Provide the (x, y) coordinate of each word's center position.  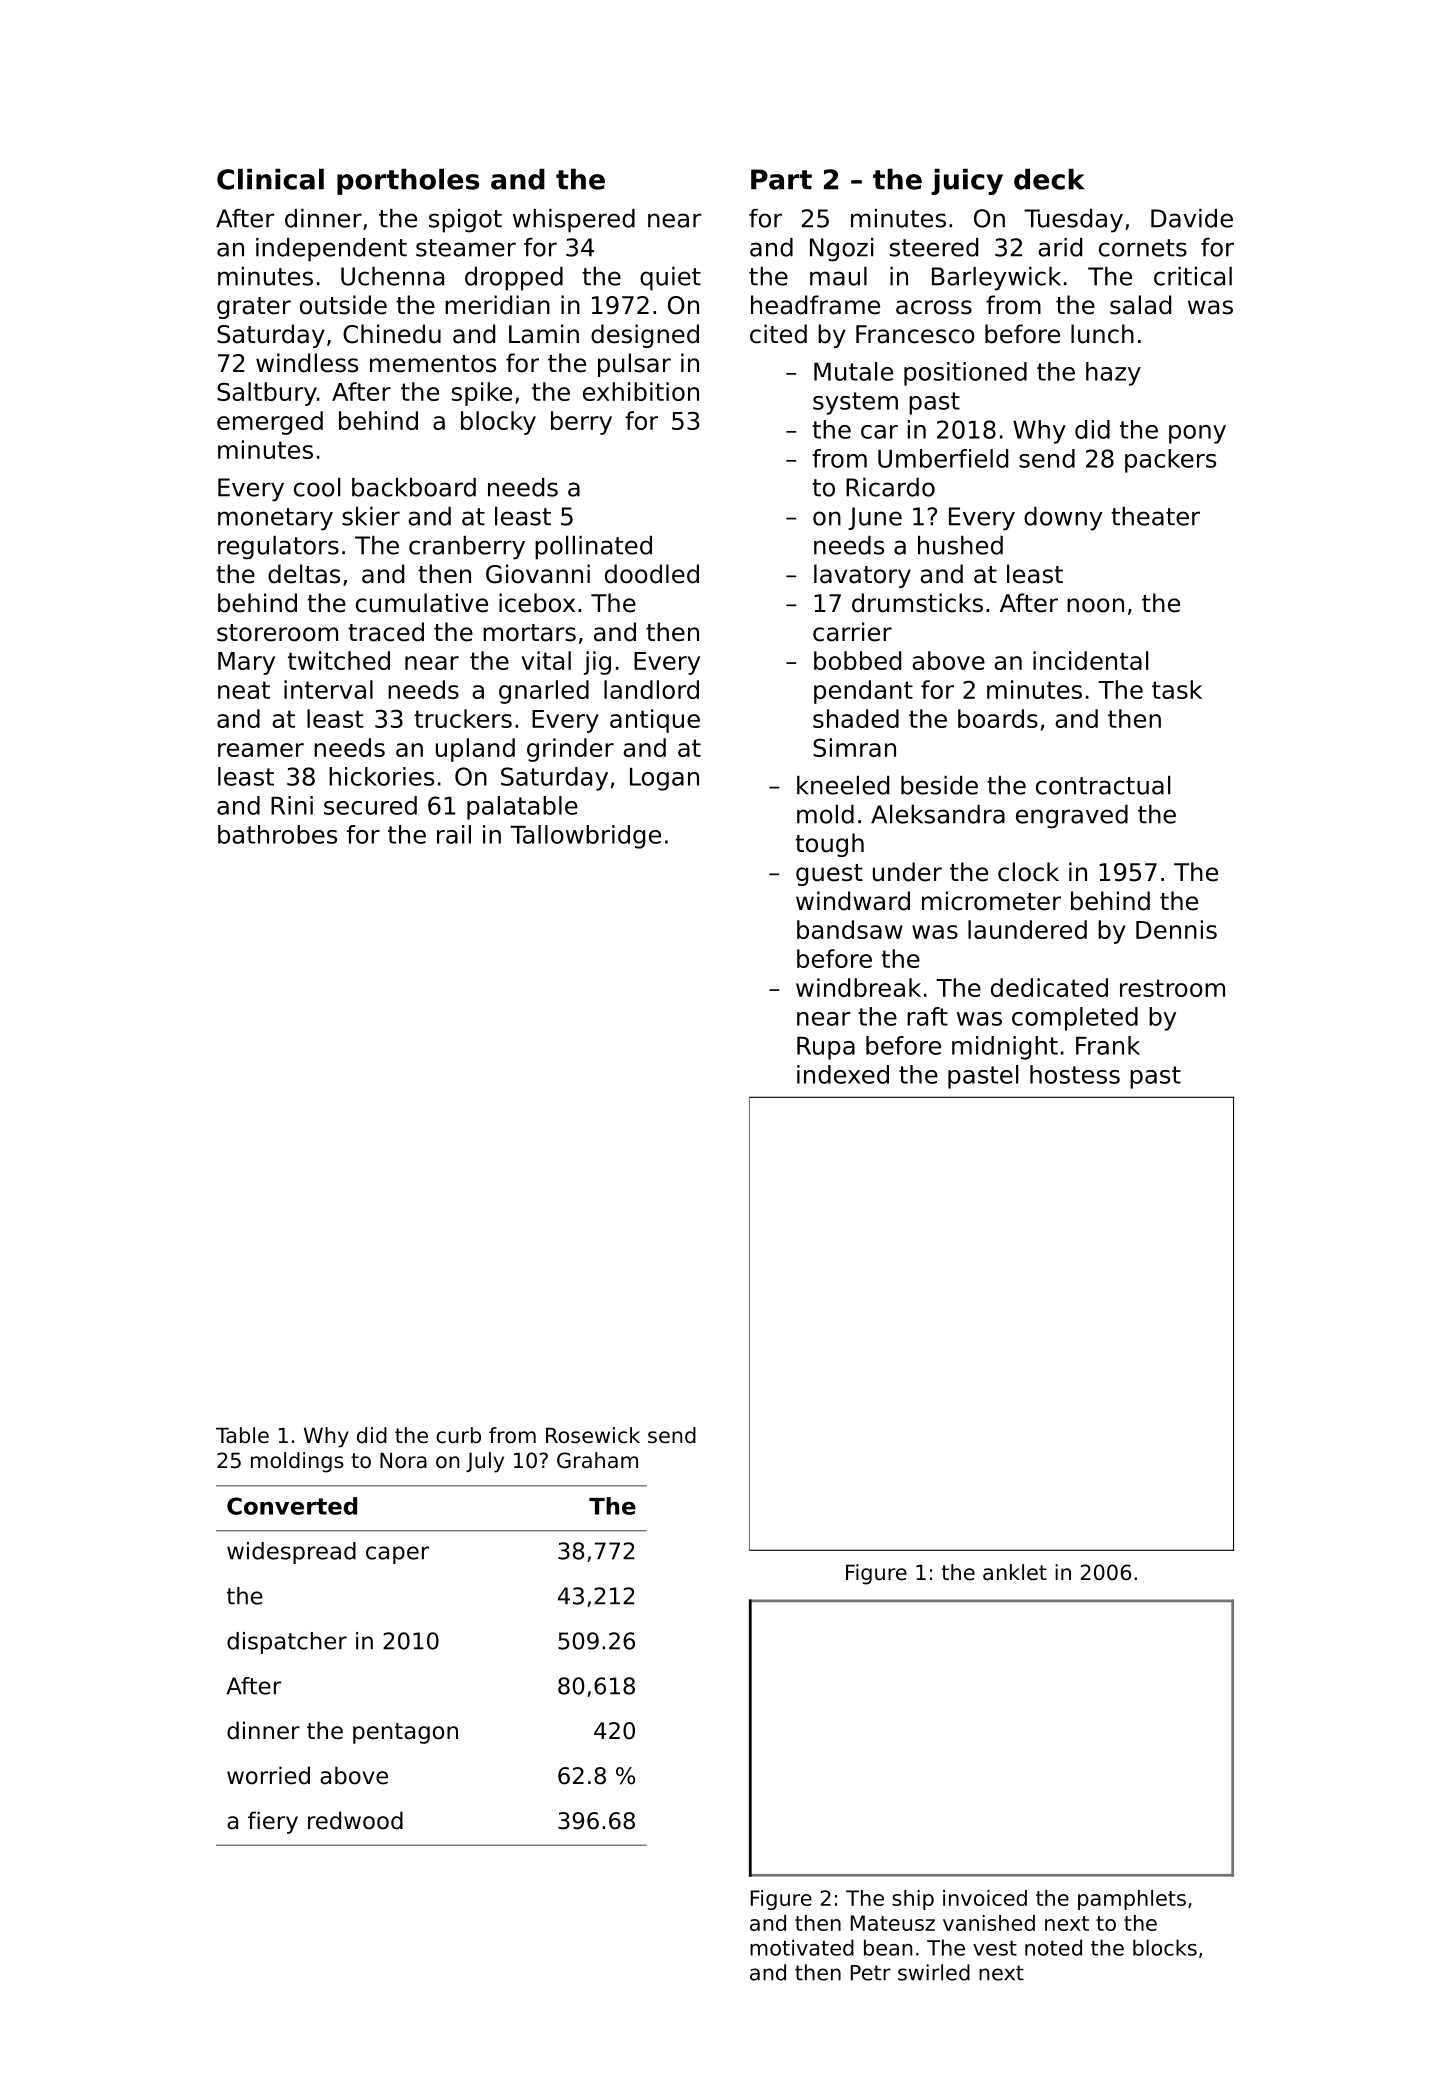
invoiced (985, 1898)
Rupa (826, 1048)
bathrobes (277, 834)
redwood (355, 1820)
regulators (278, 548)
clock (1028, 872)
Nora (403, 1461)
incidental (1090, 660)
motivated (802, 1947)
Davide (1192, 218)
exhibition (641, 391)
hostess (1075, 1074)
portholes (408, 182)
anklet (1015, 1572)
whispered (574, 221)
